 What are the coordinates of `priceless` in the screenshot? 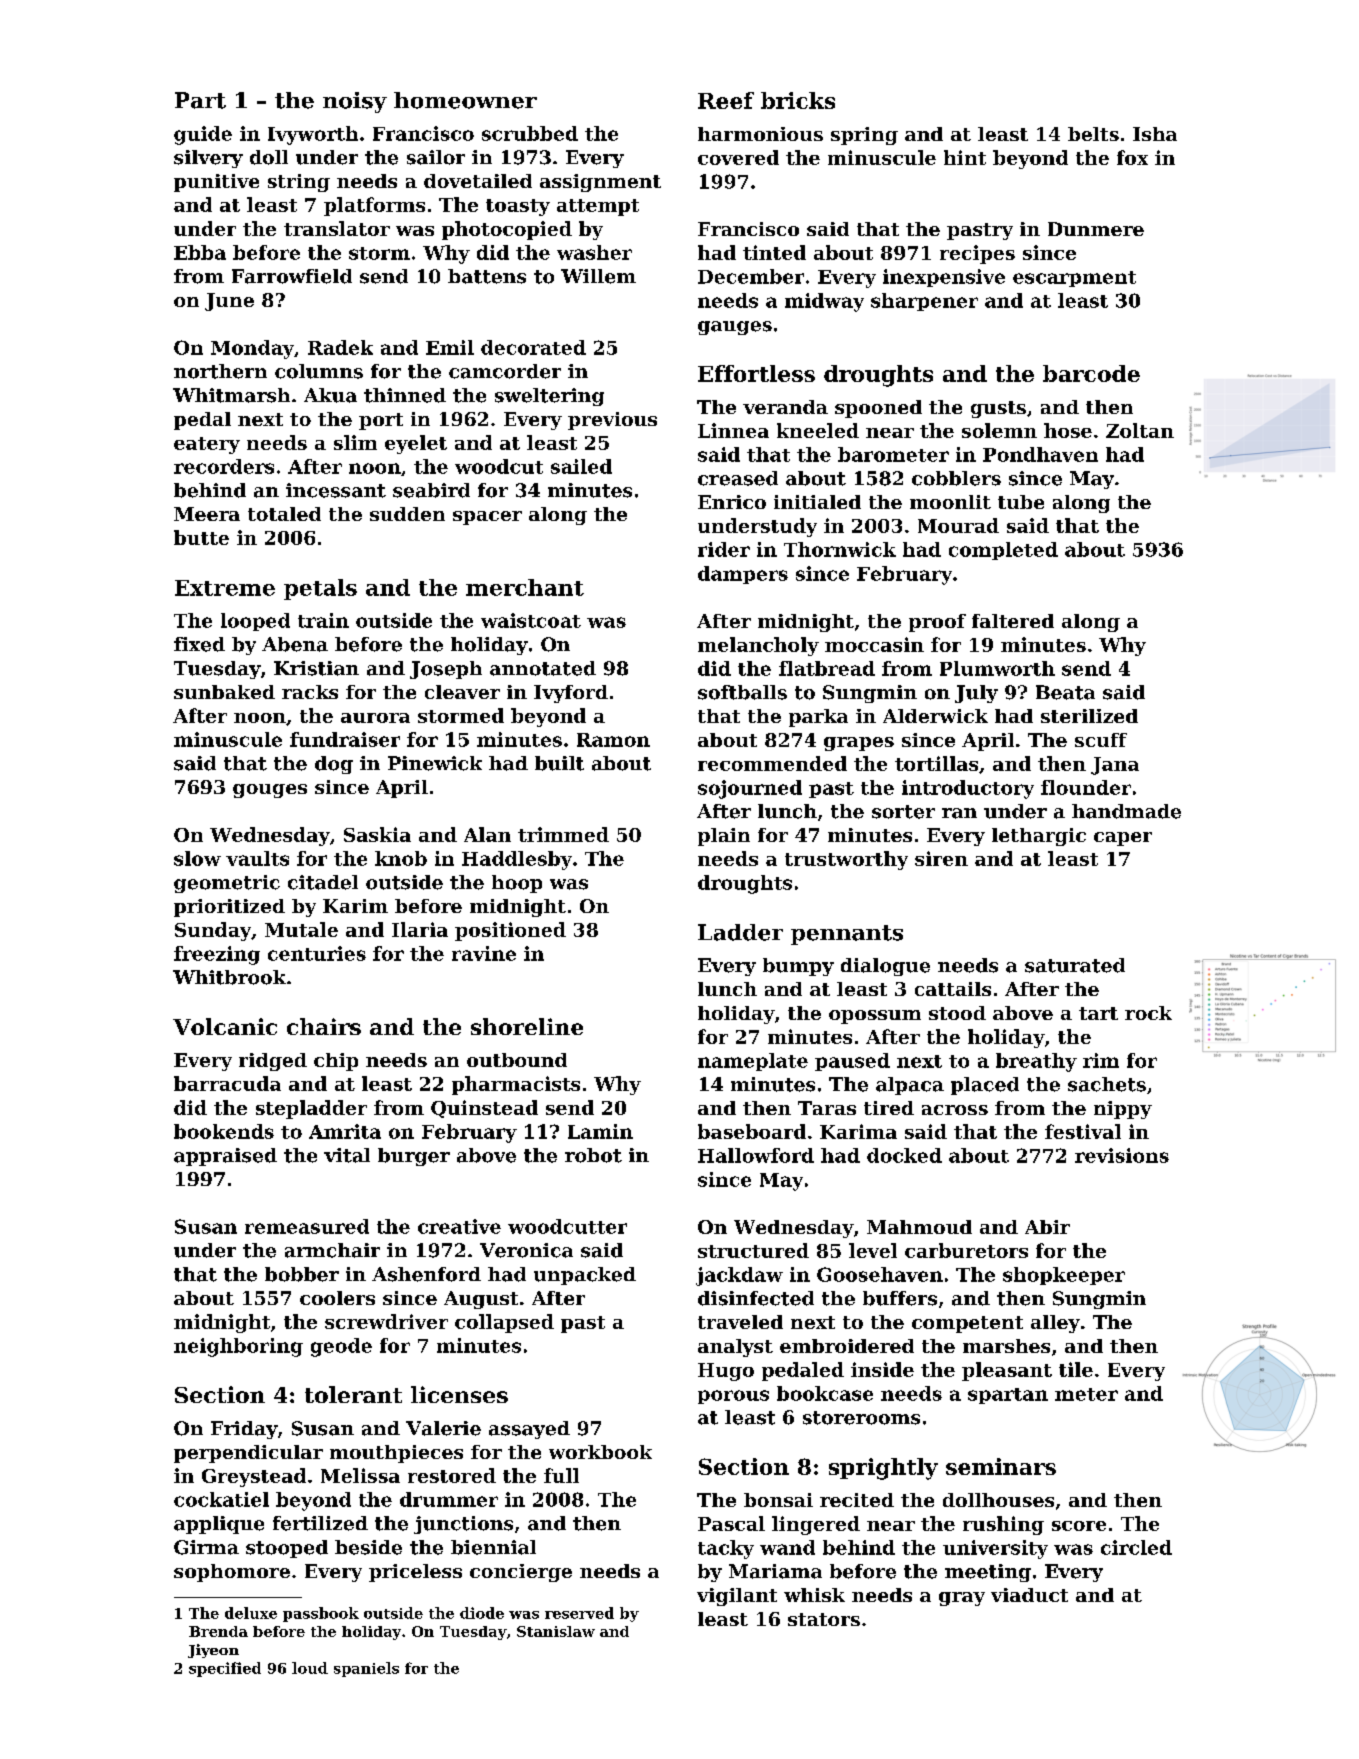 It's located at (415, 1573).
